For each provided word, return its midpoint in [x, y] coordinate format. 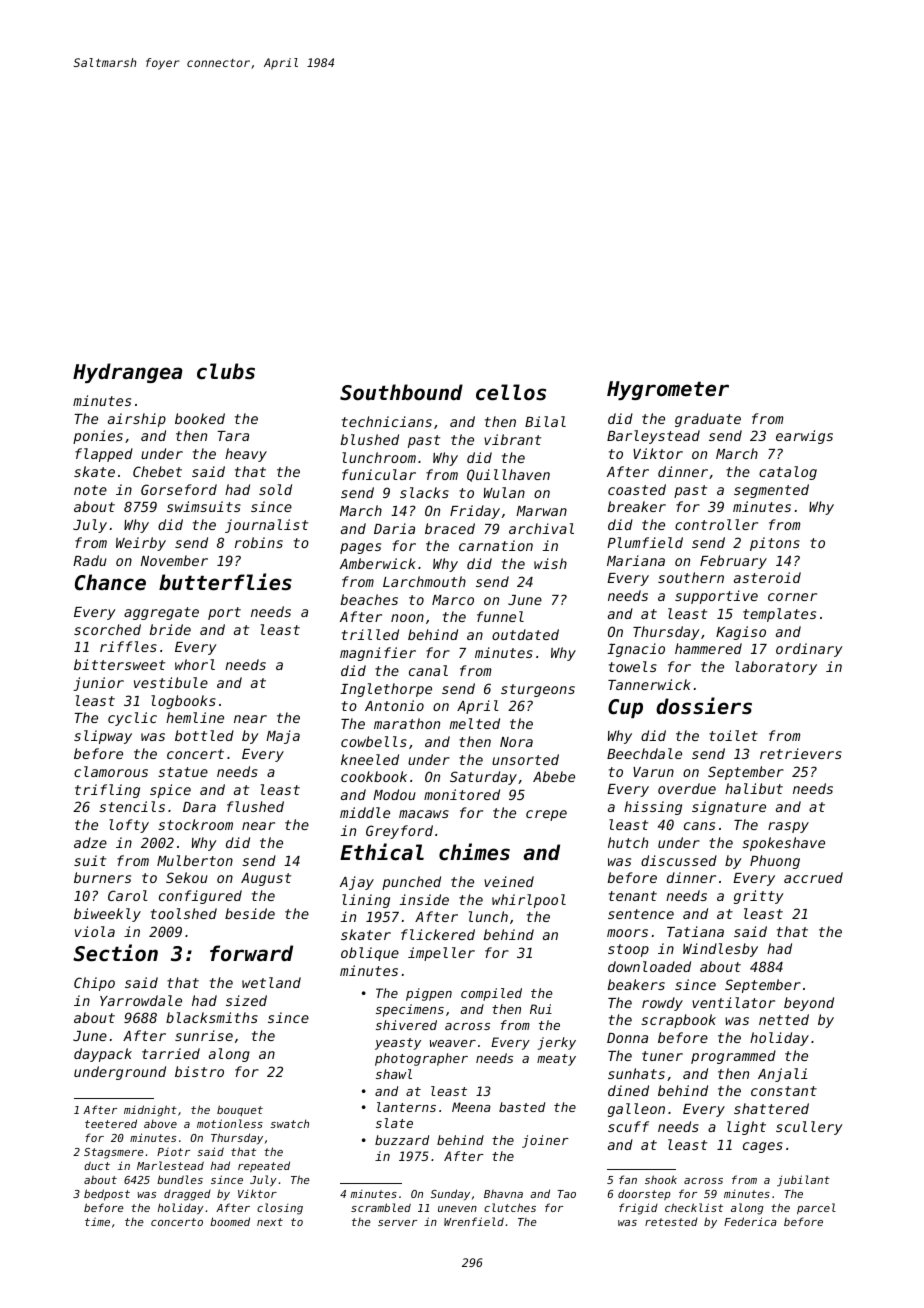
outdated [525, 634]
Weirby [141, 544]
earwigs [804, 437]
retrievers [801, 753]
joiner [545, 1141]
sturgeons [538, 690]
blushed [370, 439]
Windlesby [720, 950]
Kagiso [741, 633]
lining [366, 901]
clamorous [111, 771]
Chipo [94, 984]
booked [200, 418]
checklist [694, 1207]
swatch [289, 1123]
